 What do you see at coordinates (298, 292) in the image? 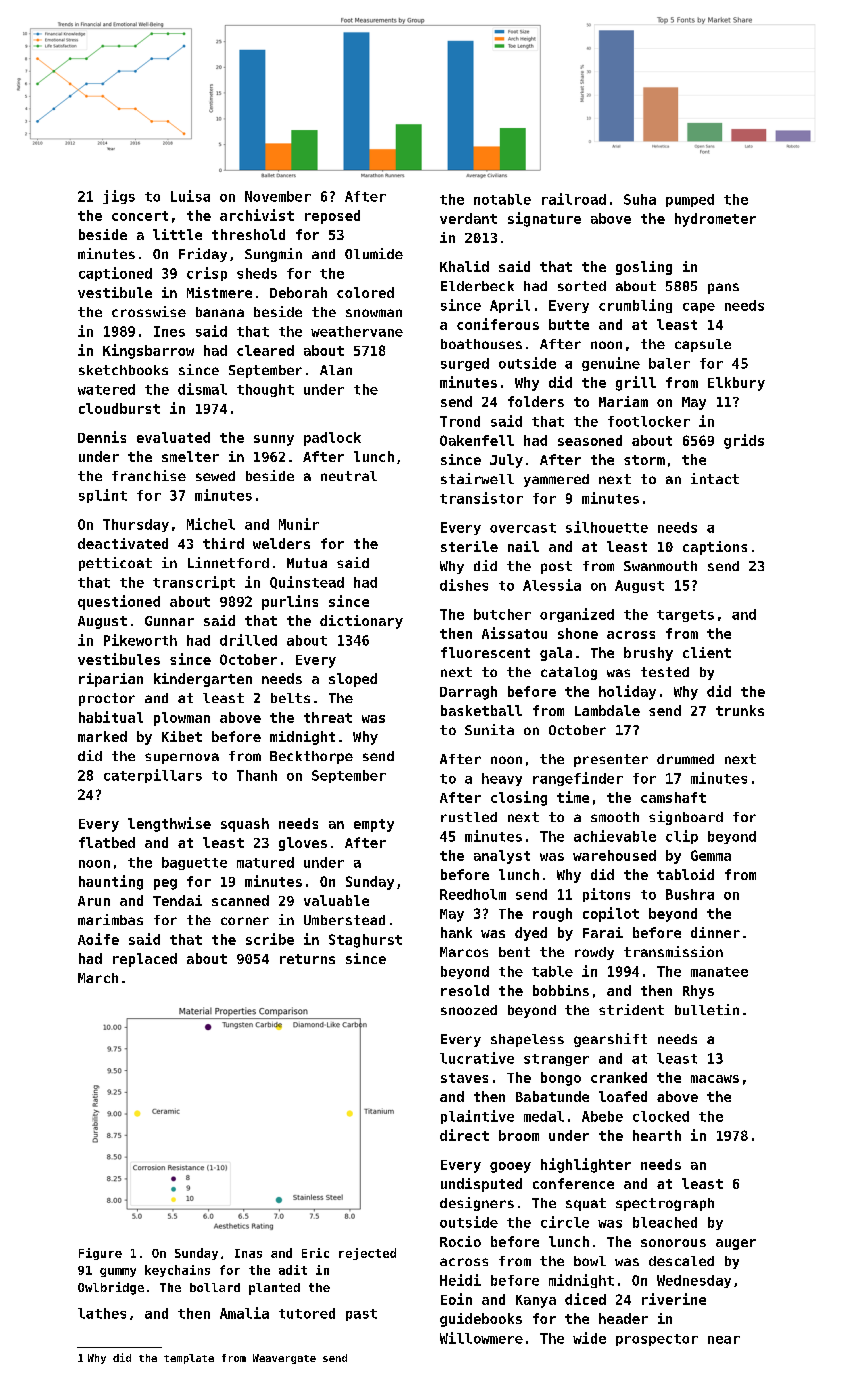
I see `Deborah` at bounding box center [298, 292].
